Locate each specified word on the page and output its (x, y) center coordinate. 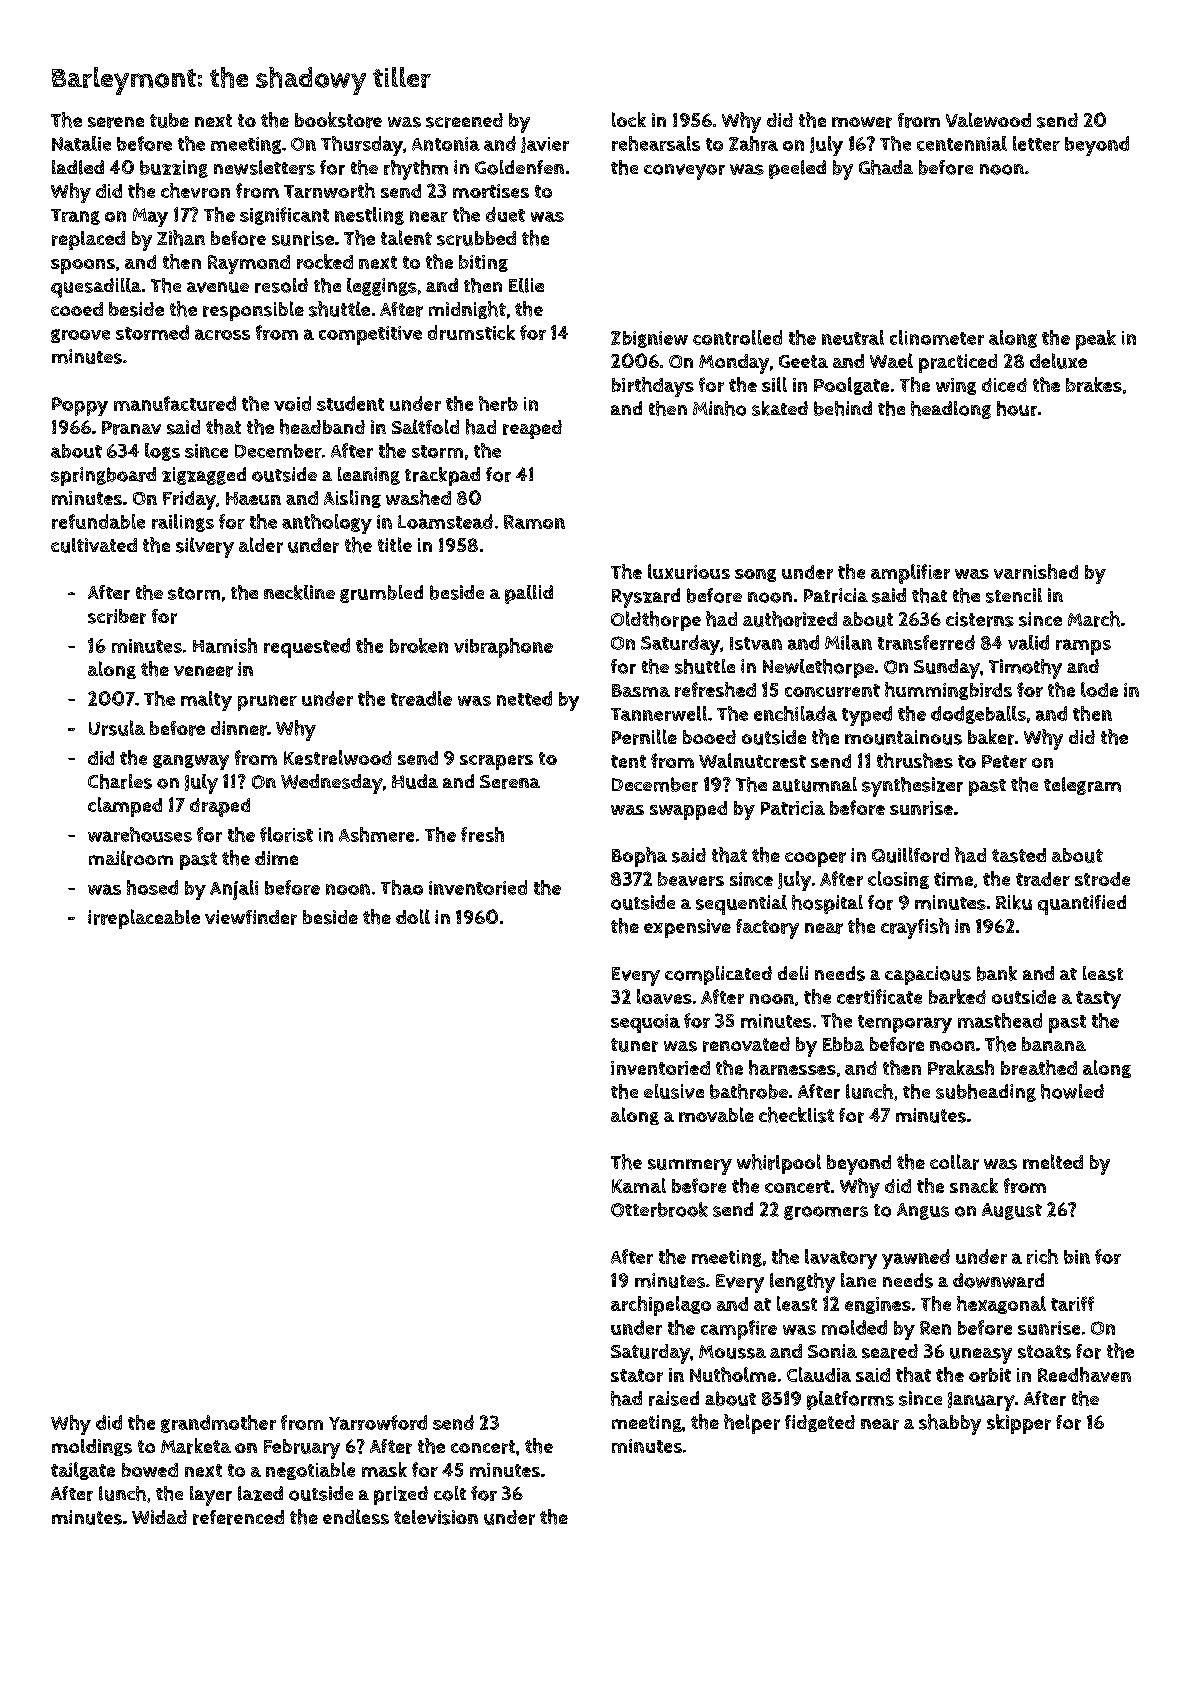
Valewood (988, 119)
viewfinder (251, 917)
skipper (1019, 1424)
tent (628, 761)
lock (629, 119)
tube (169, 120)
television (436, 1517)
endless (356, 1517)
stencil (1014, 595)
